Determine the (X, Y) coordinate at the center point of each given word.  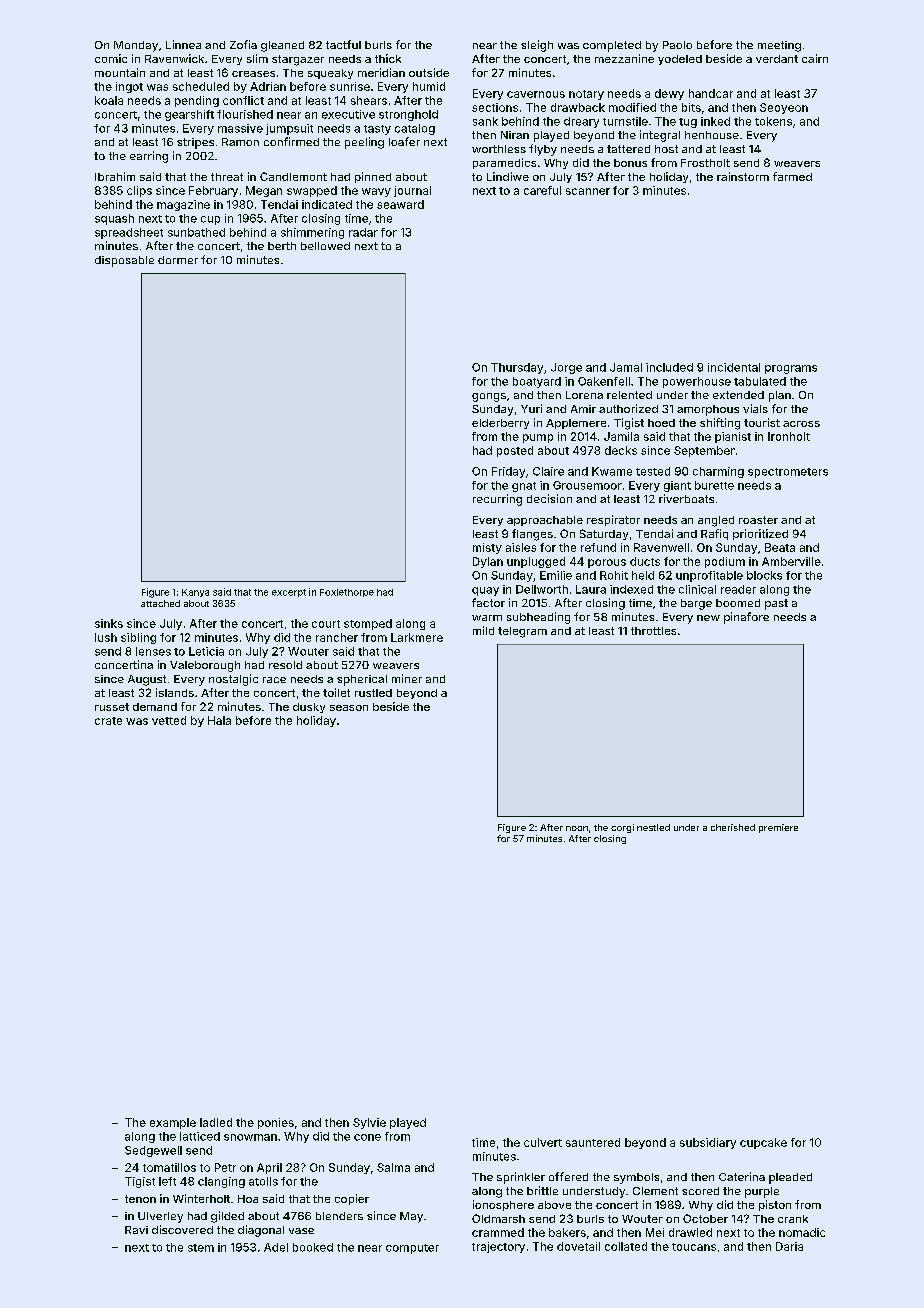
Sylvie (369, 1123)
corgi (622, 828)
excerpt (289, 593)
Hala (219, 720)
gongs (489, 397)
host (666, 149)
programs (791, 369)
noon (577, 828)
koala (109, 100)
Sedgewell (153, 1151)
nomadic (802, 1232)
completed (612, 46)
